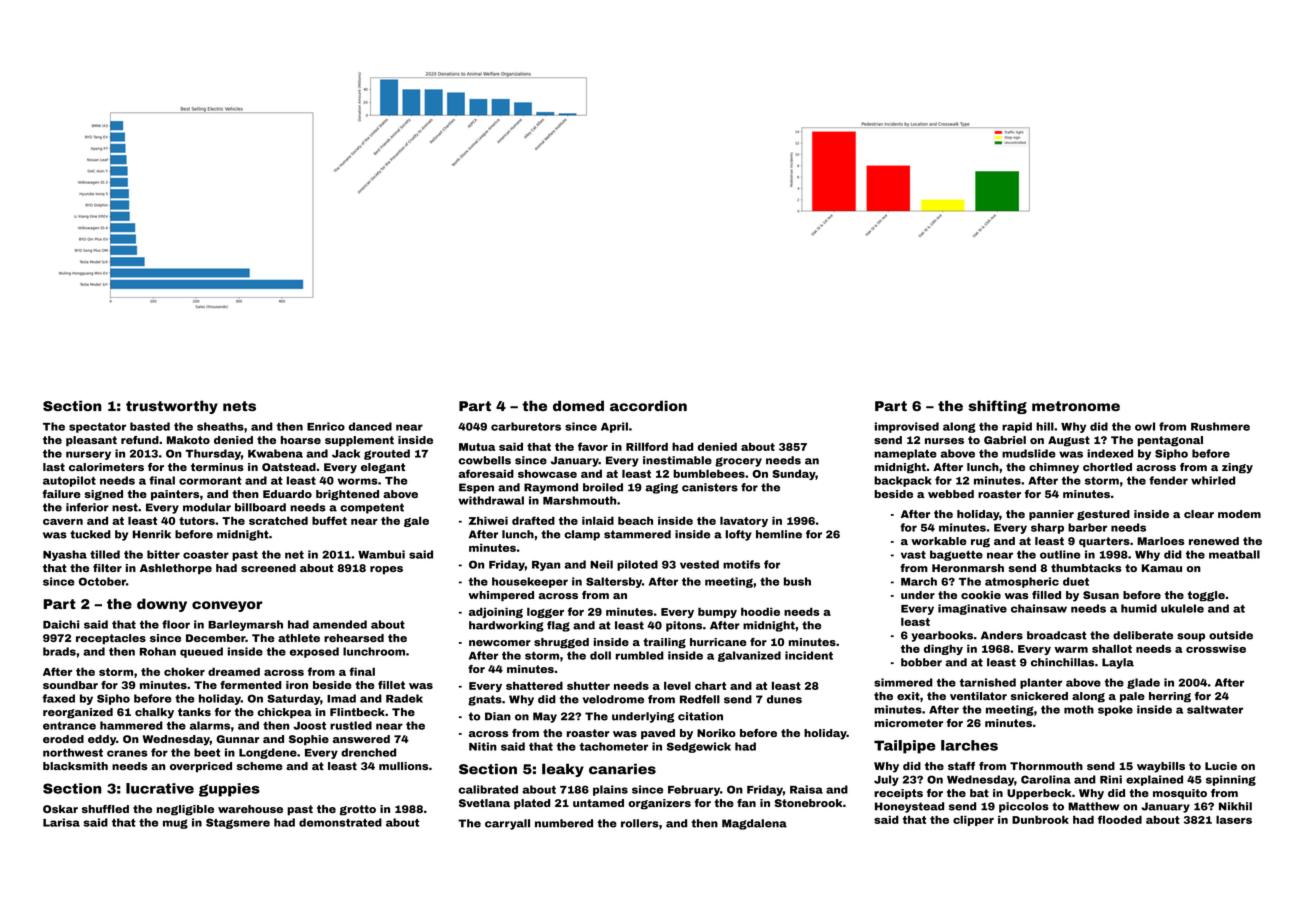  I want to click on coaster, so click(206, 555).
